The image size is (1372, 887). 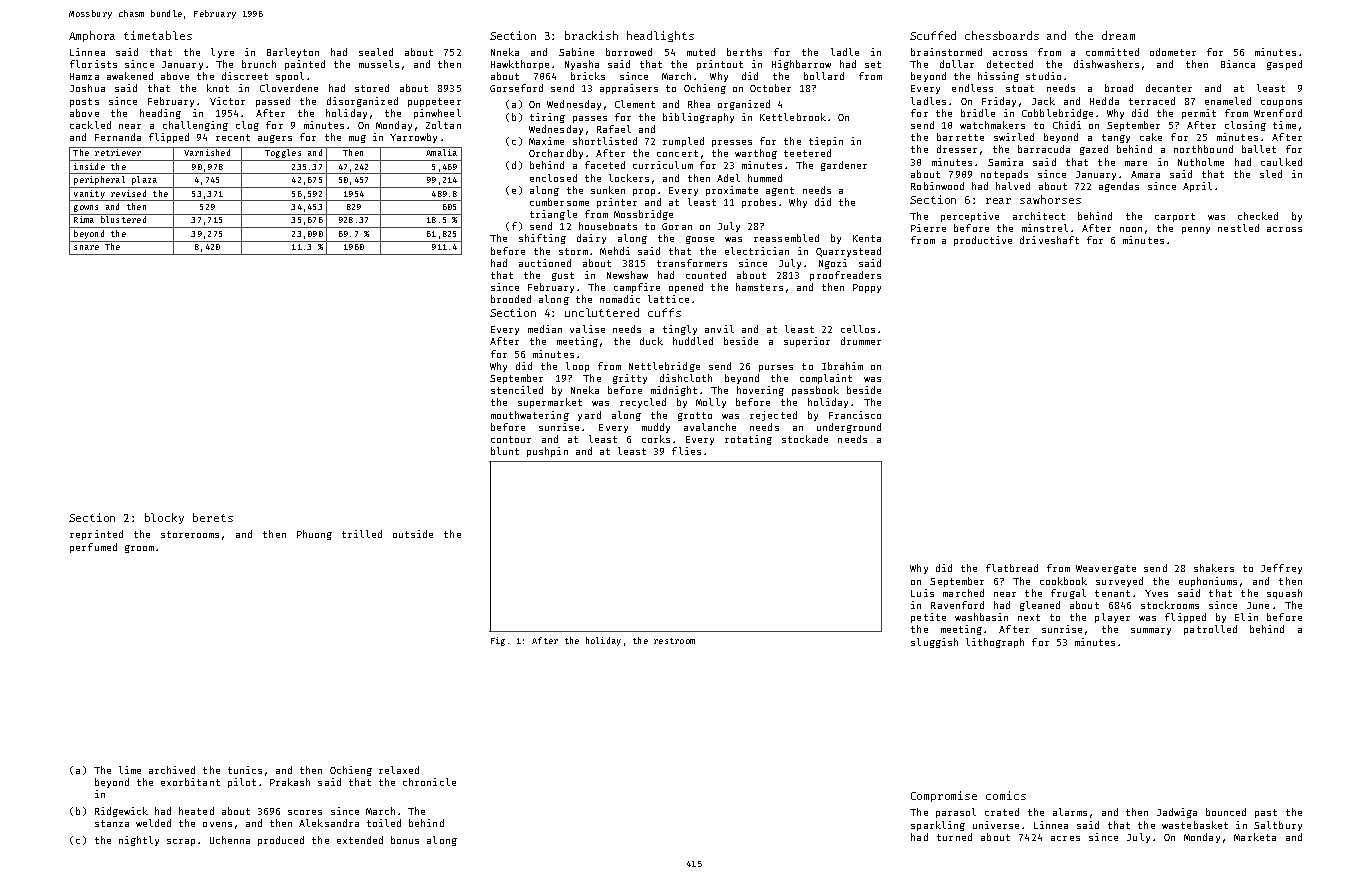 What do you see at coordinates (520, 65) in the screenshot?
I see `Hawkthorpe` at bounding box center [520, 65].
